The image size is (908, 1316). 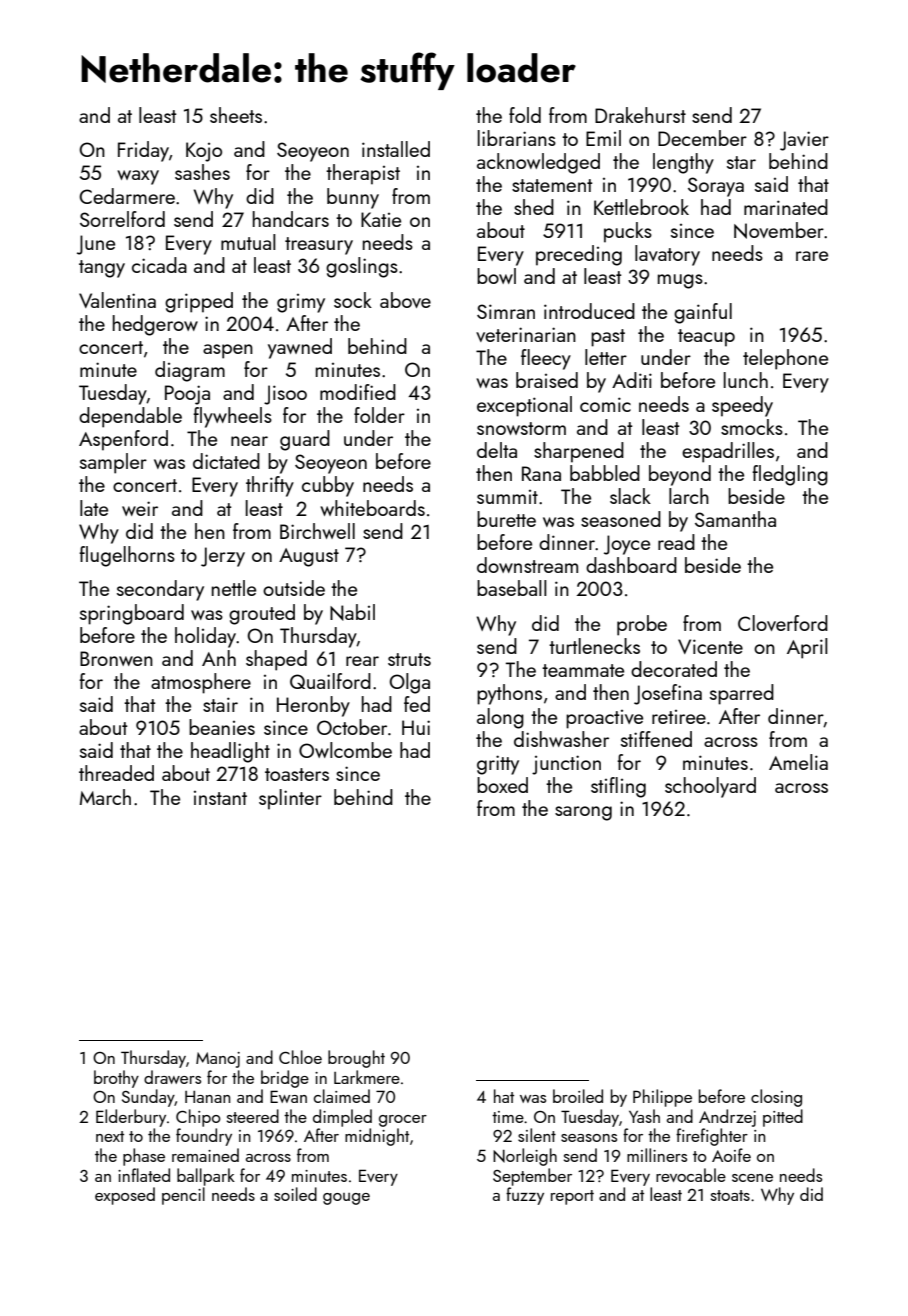 What do you see at coordinates (328, 486) in the page?
I see `cubby` at bounding box center [328, 486].
